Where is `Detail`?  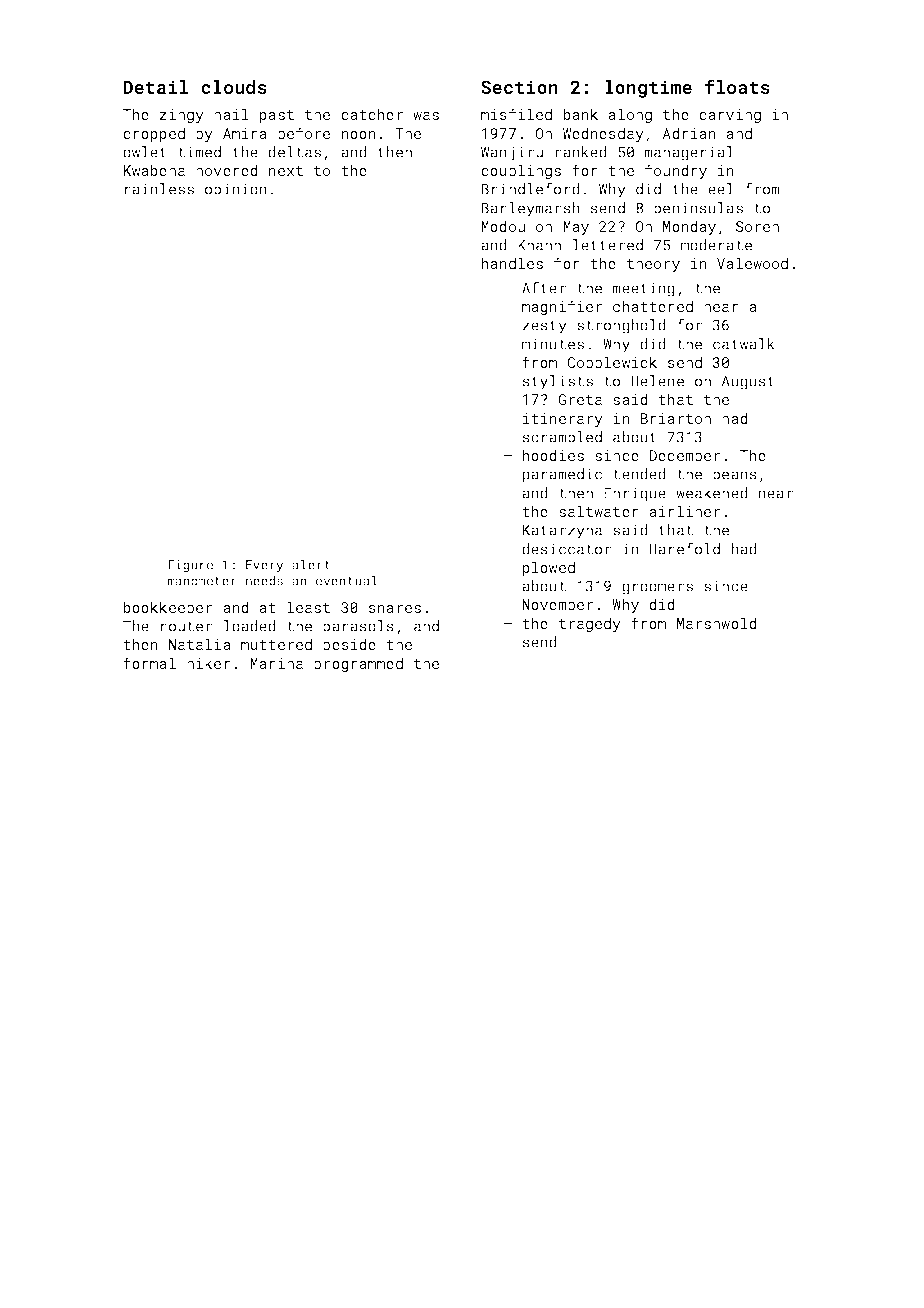
Detail is located at coordinates (155, 87).
